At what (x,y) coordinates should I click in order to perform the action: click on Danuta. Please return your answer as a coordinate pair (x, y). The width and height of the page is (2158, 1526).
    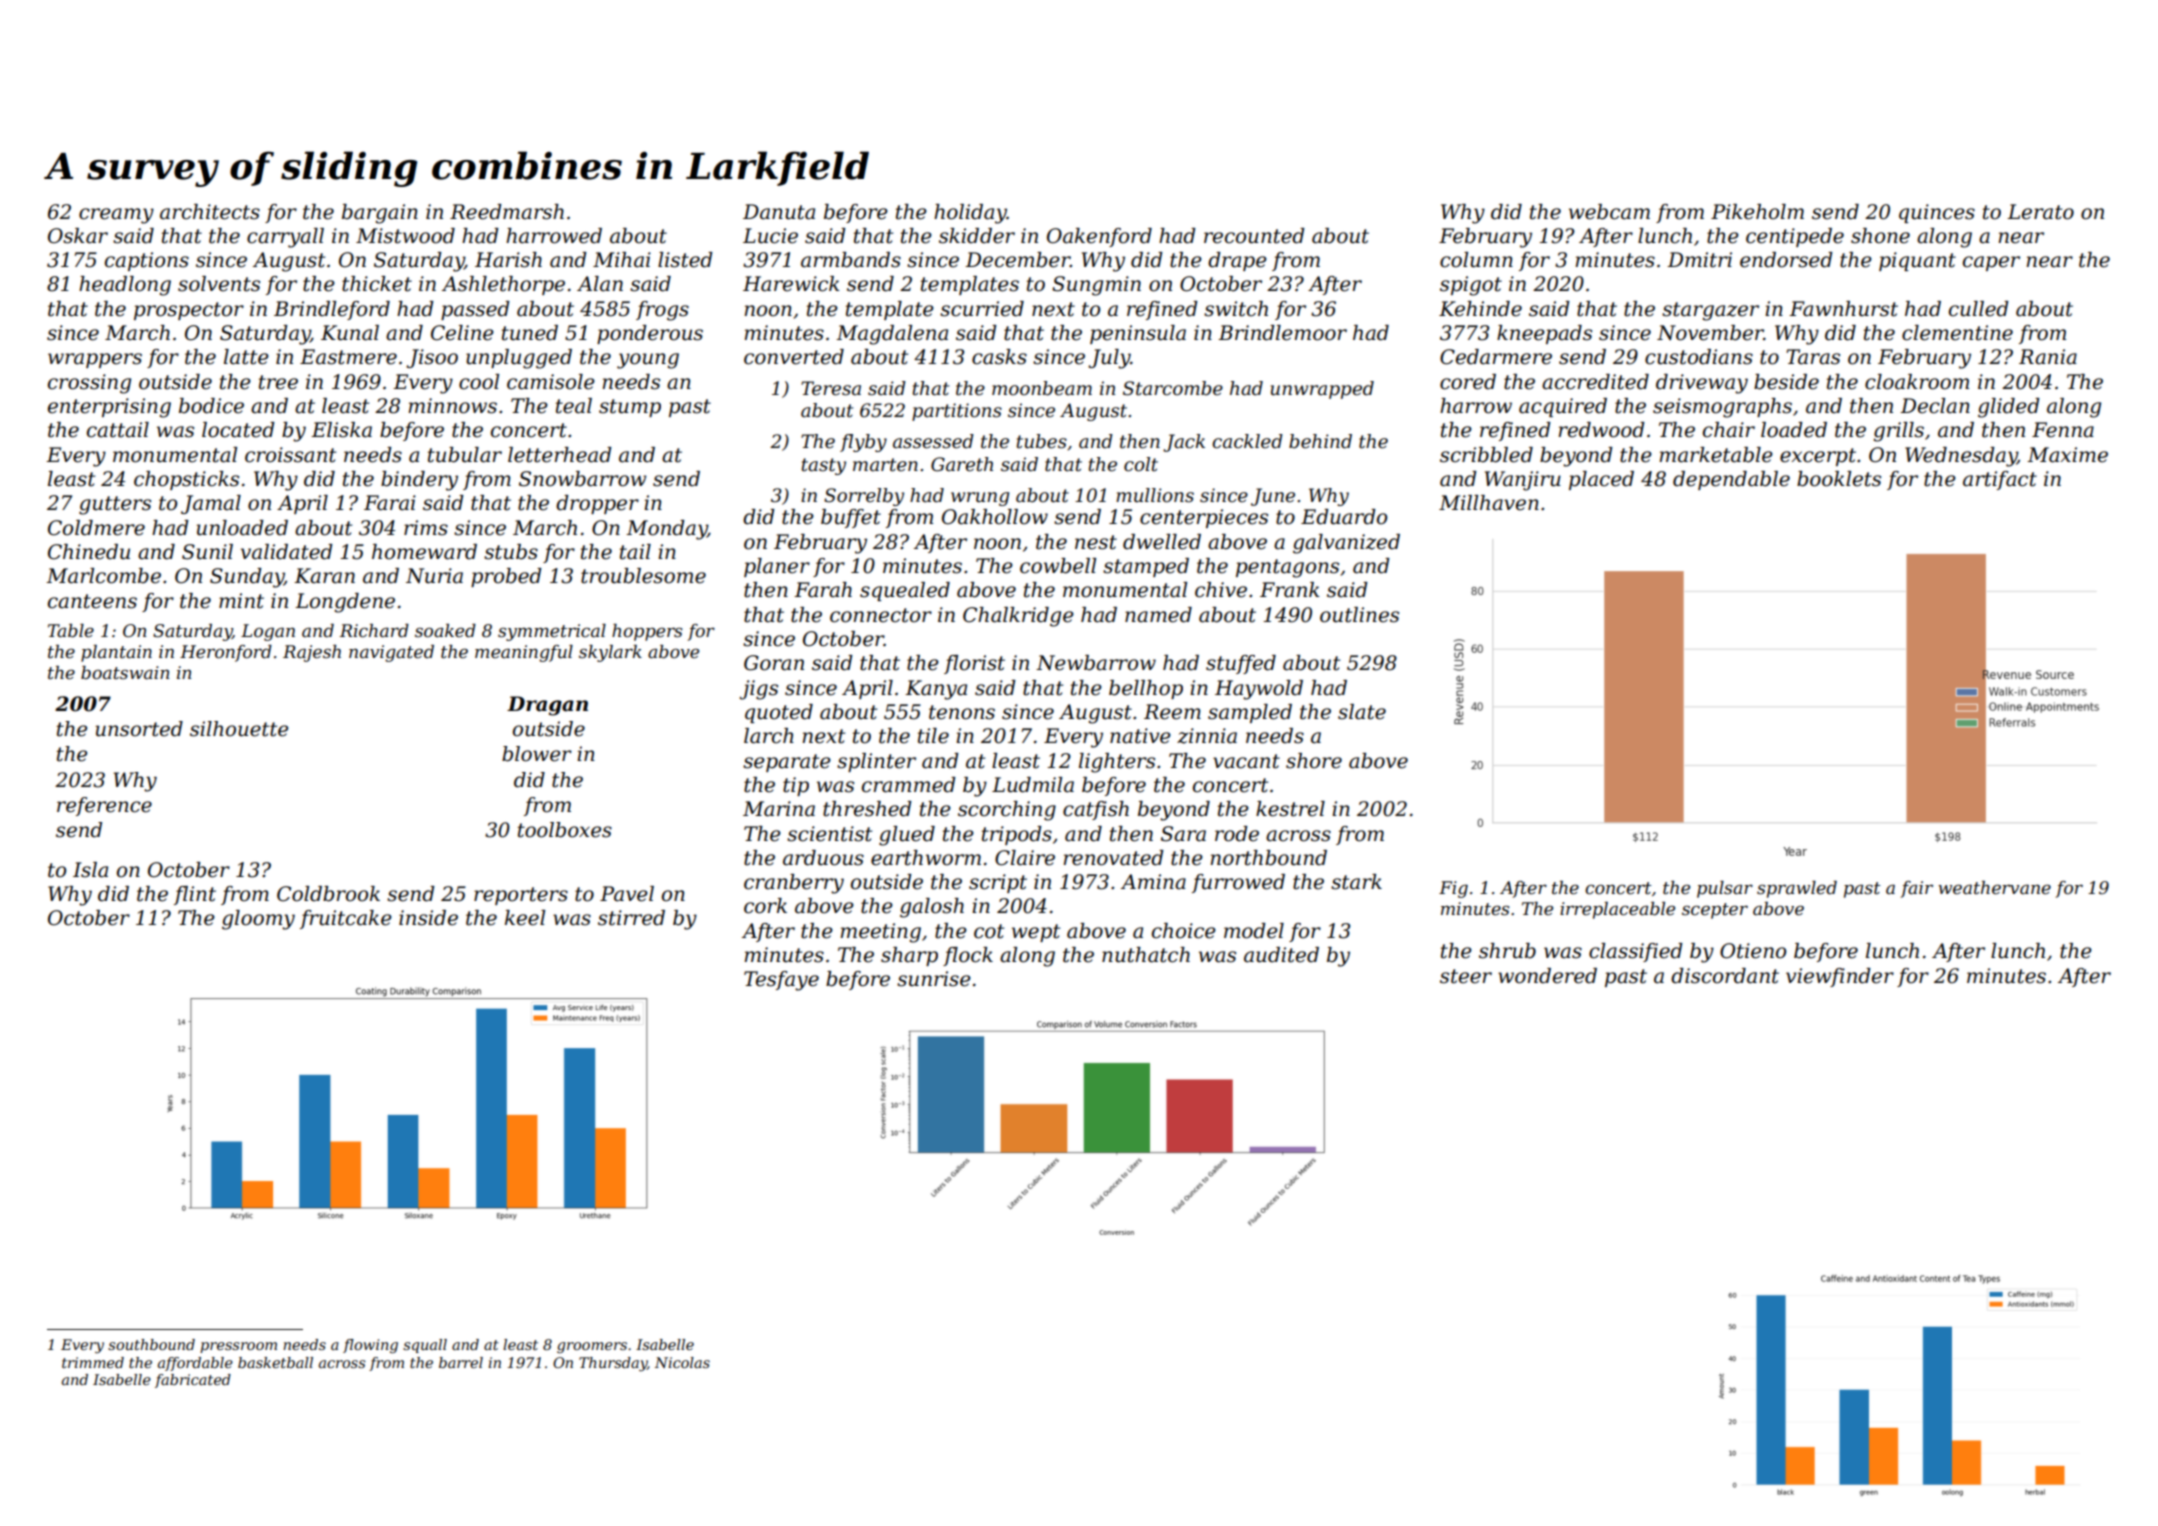
    Looking at the image, I should click on (779, 212).
